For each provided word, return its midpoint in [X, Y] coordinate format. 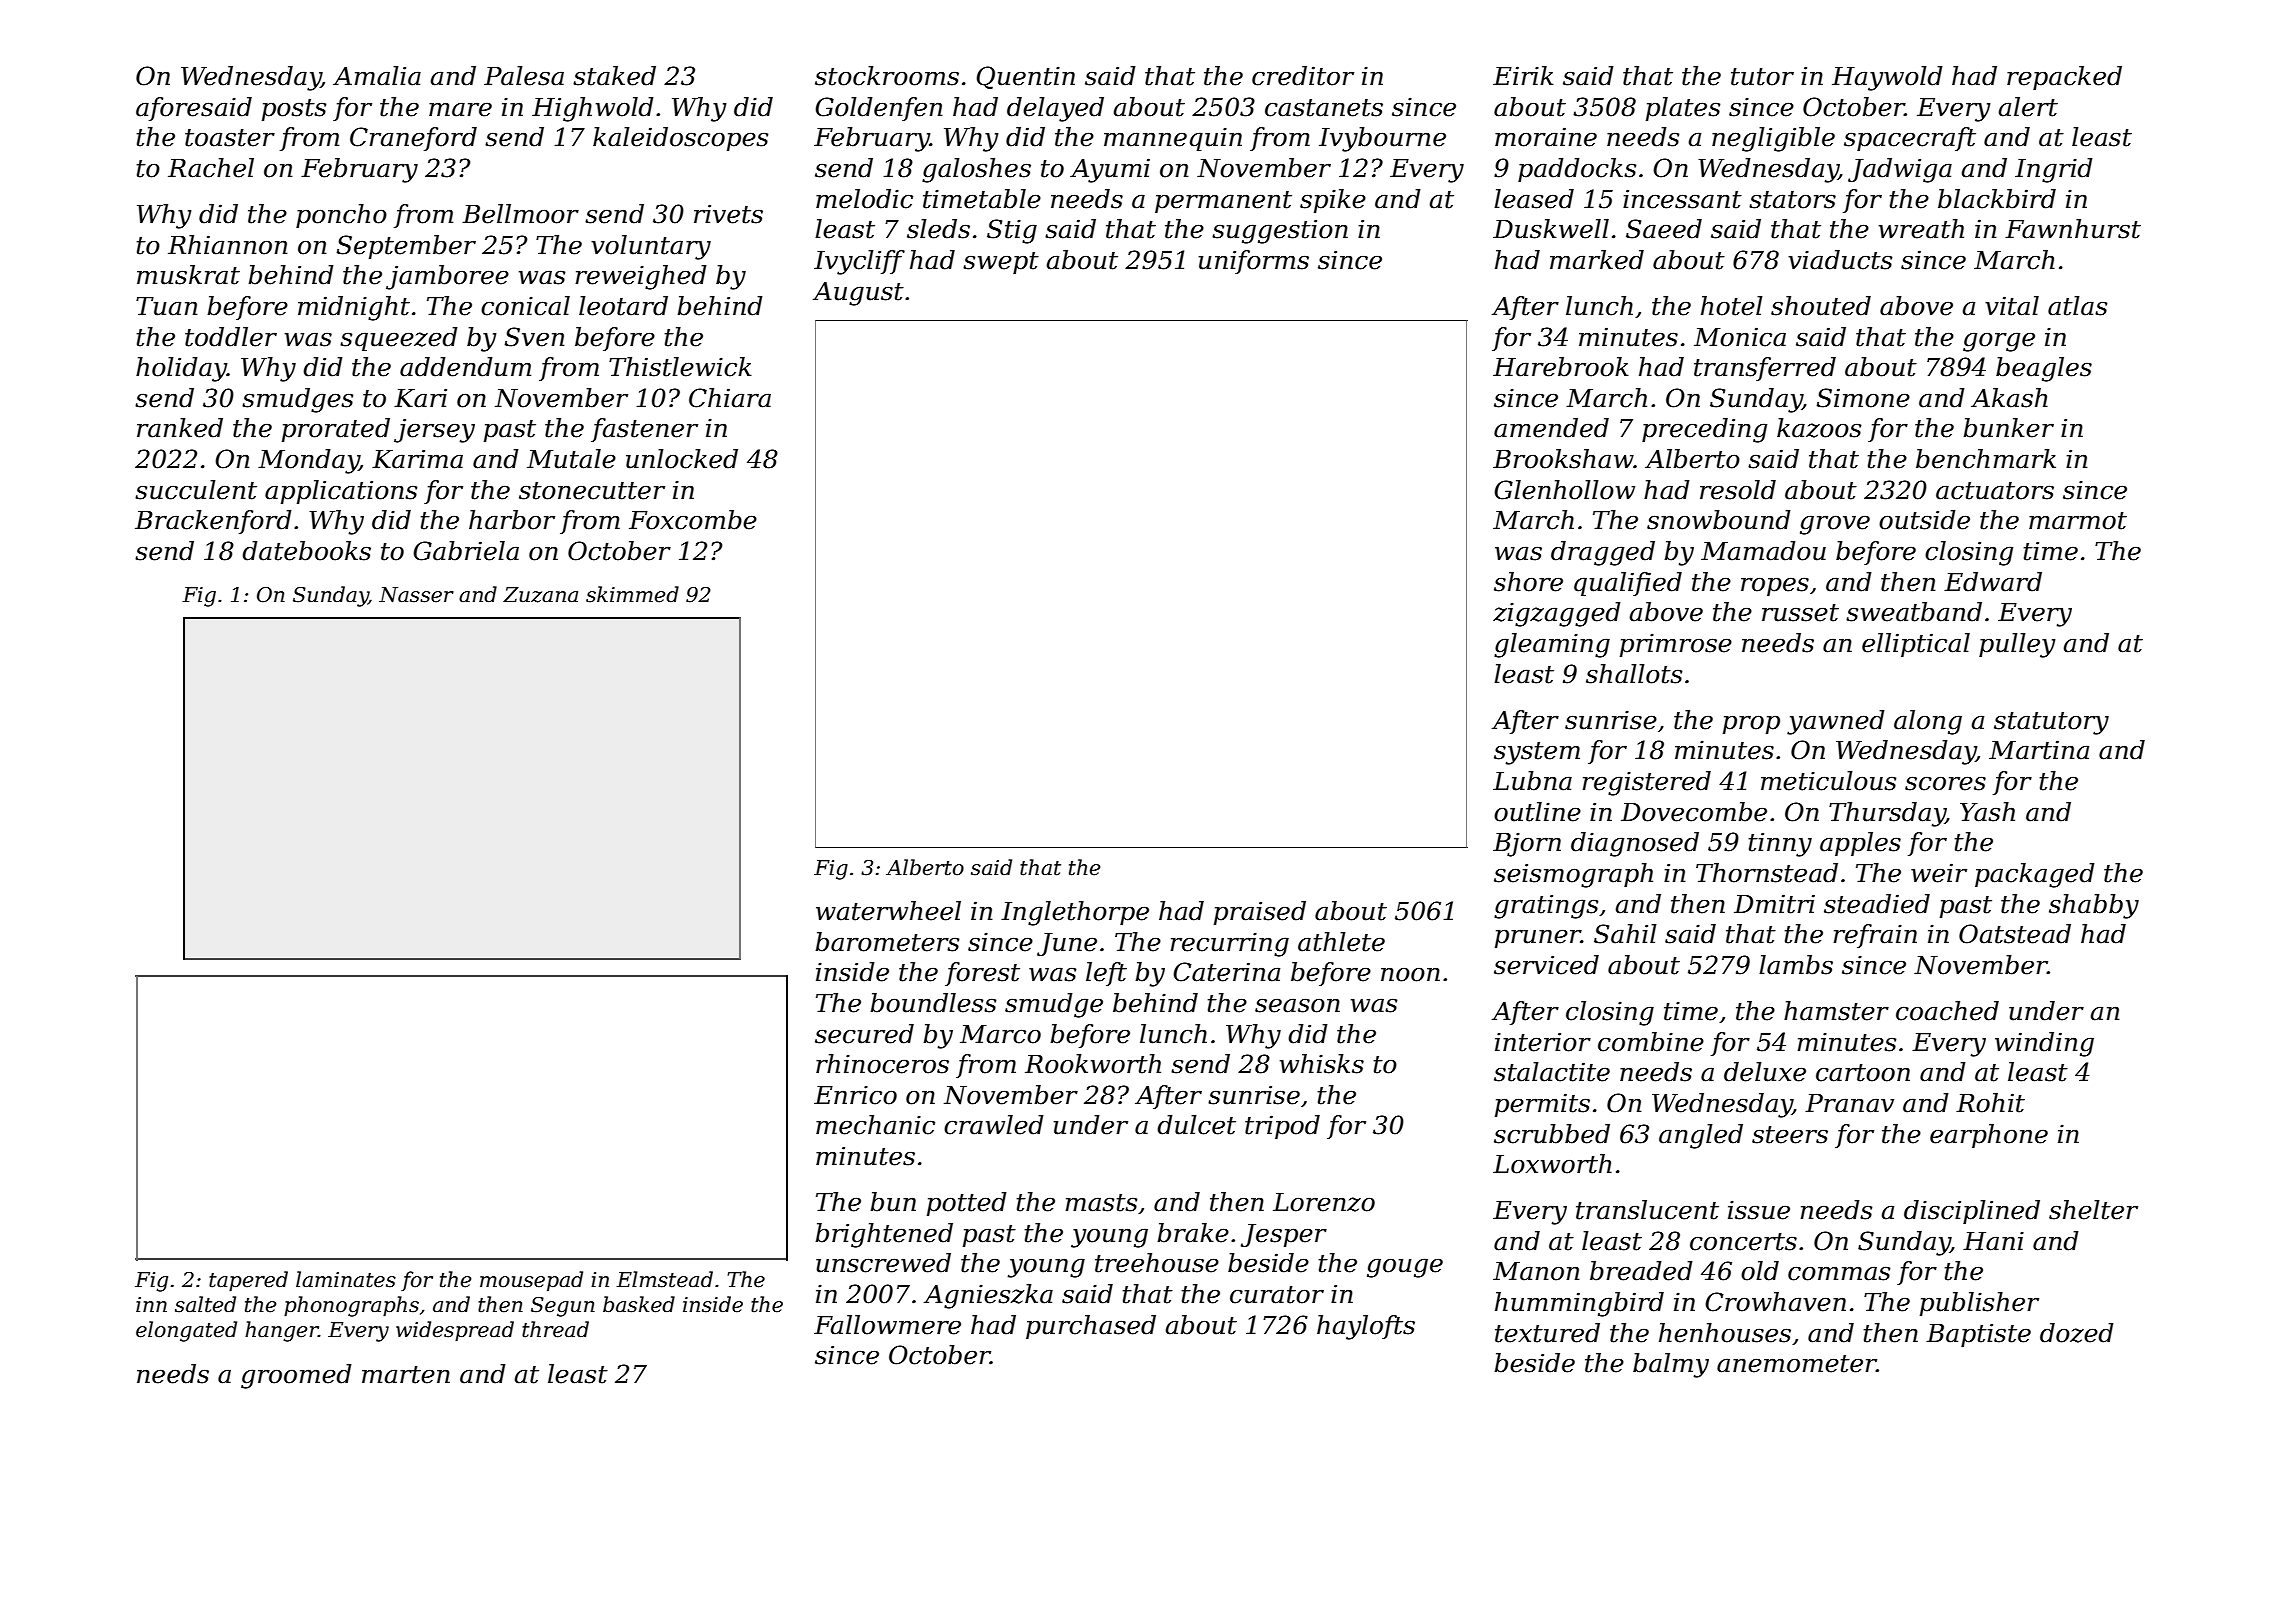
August [858, 294]
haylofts [1366, 1327]
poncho [341, 216]
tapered [248, 1281]
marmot [2078, 521]
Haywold [1887, 78]
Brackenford [213, 522]
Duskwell [1551, 229]
